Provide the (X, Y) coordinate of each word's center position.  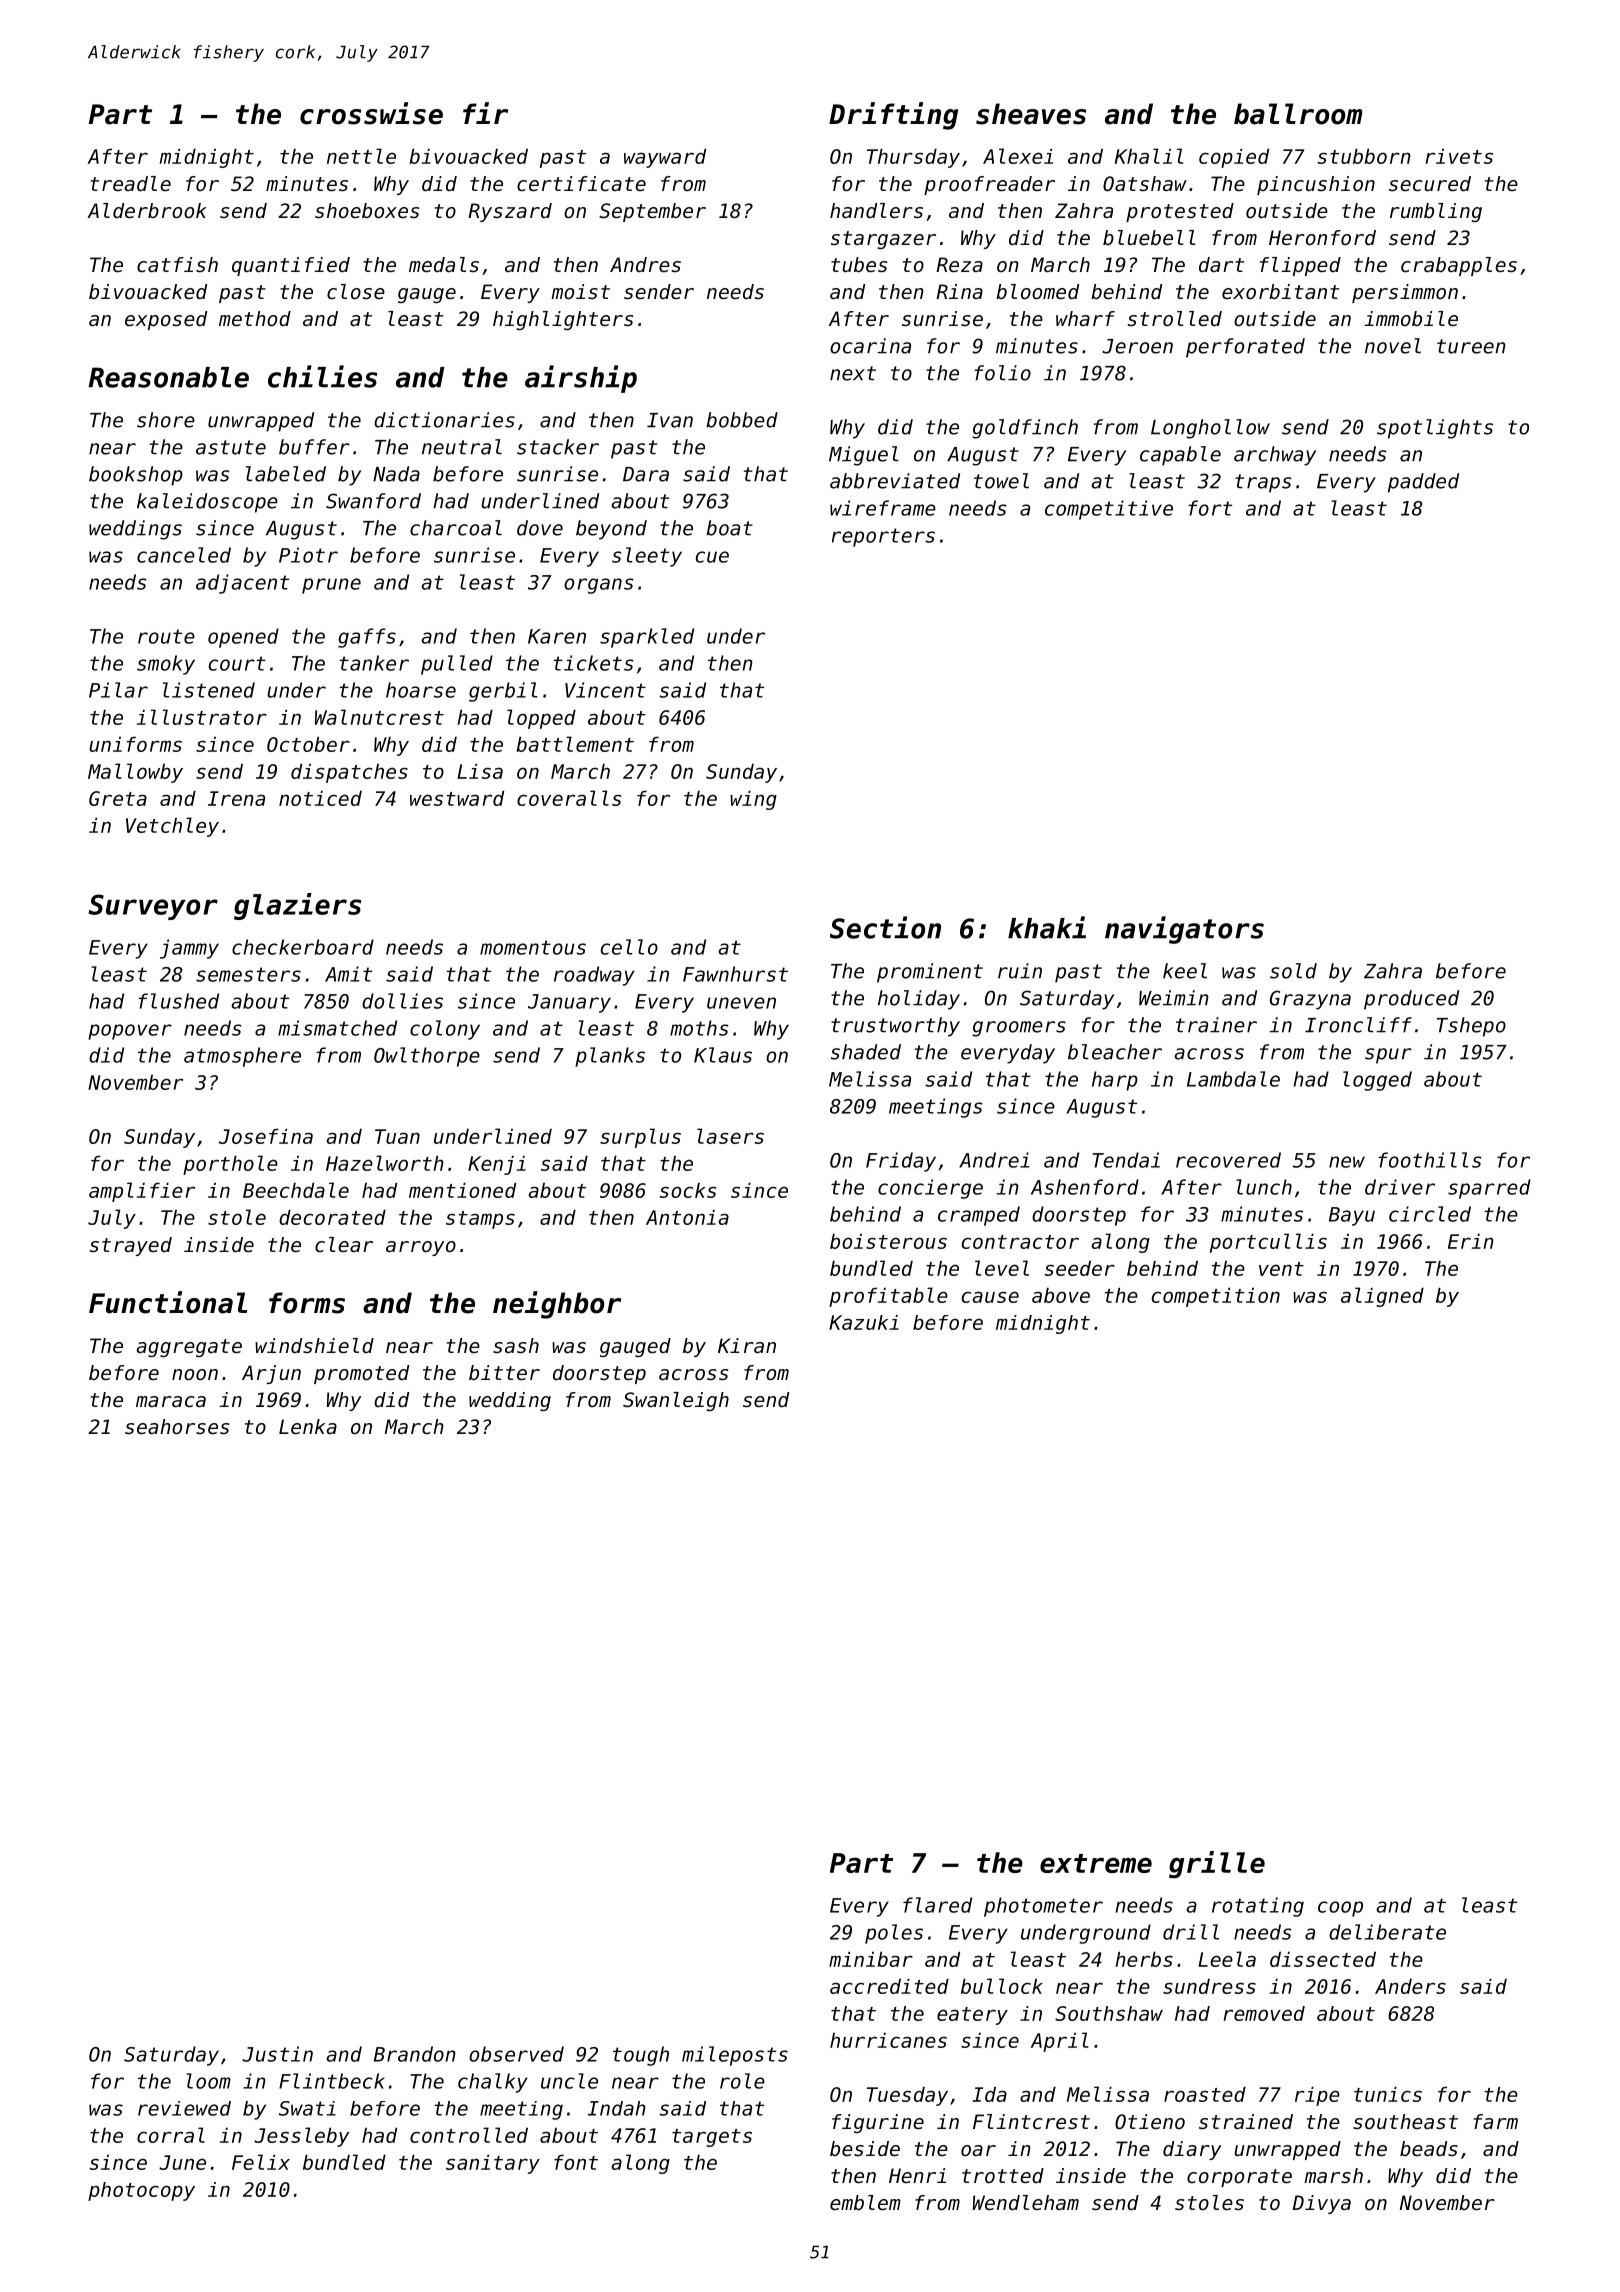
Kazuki (864, 1322)
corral (171, 2135)
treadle (130, 184)
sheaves (1031, 114)
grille (1217, 1865)
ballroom (1298, 114)
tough (641, 2056)
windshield (314, 1346)
